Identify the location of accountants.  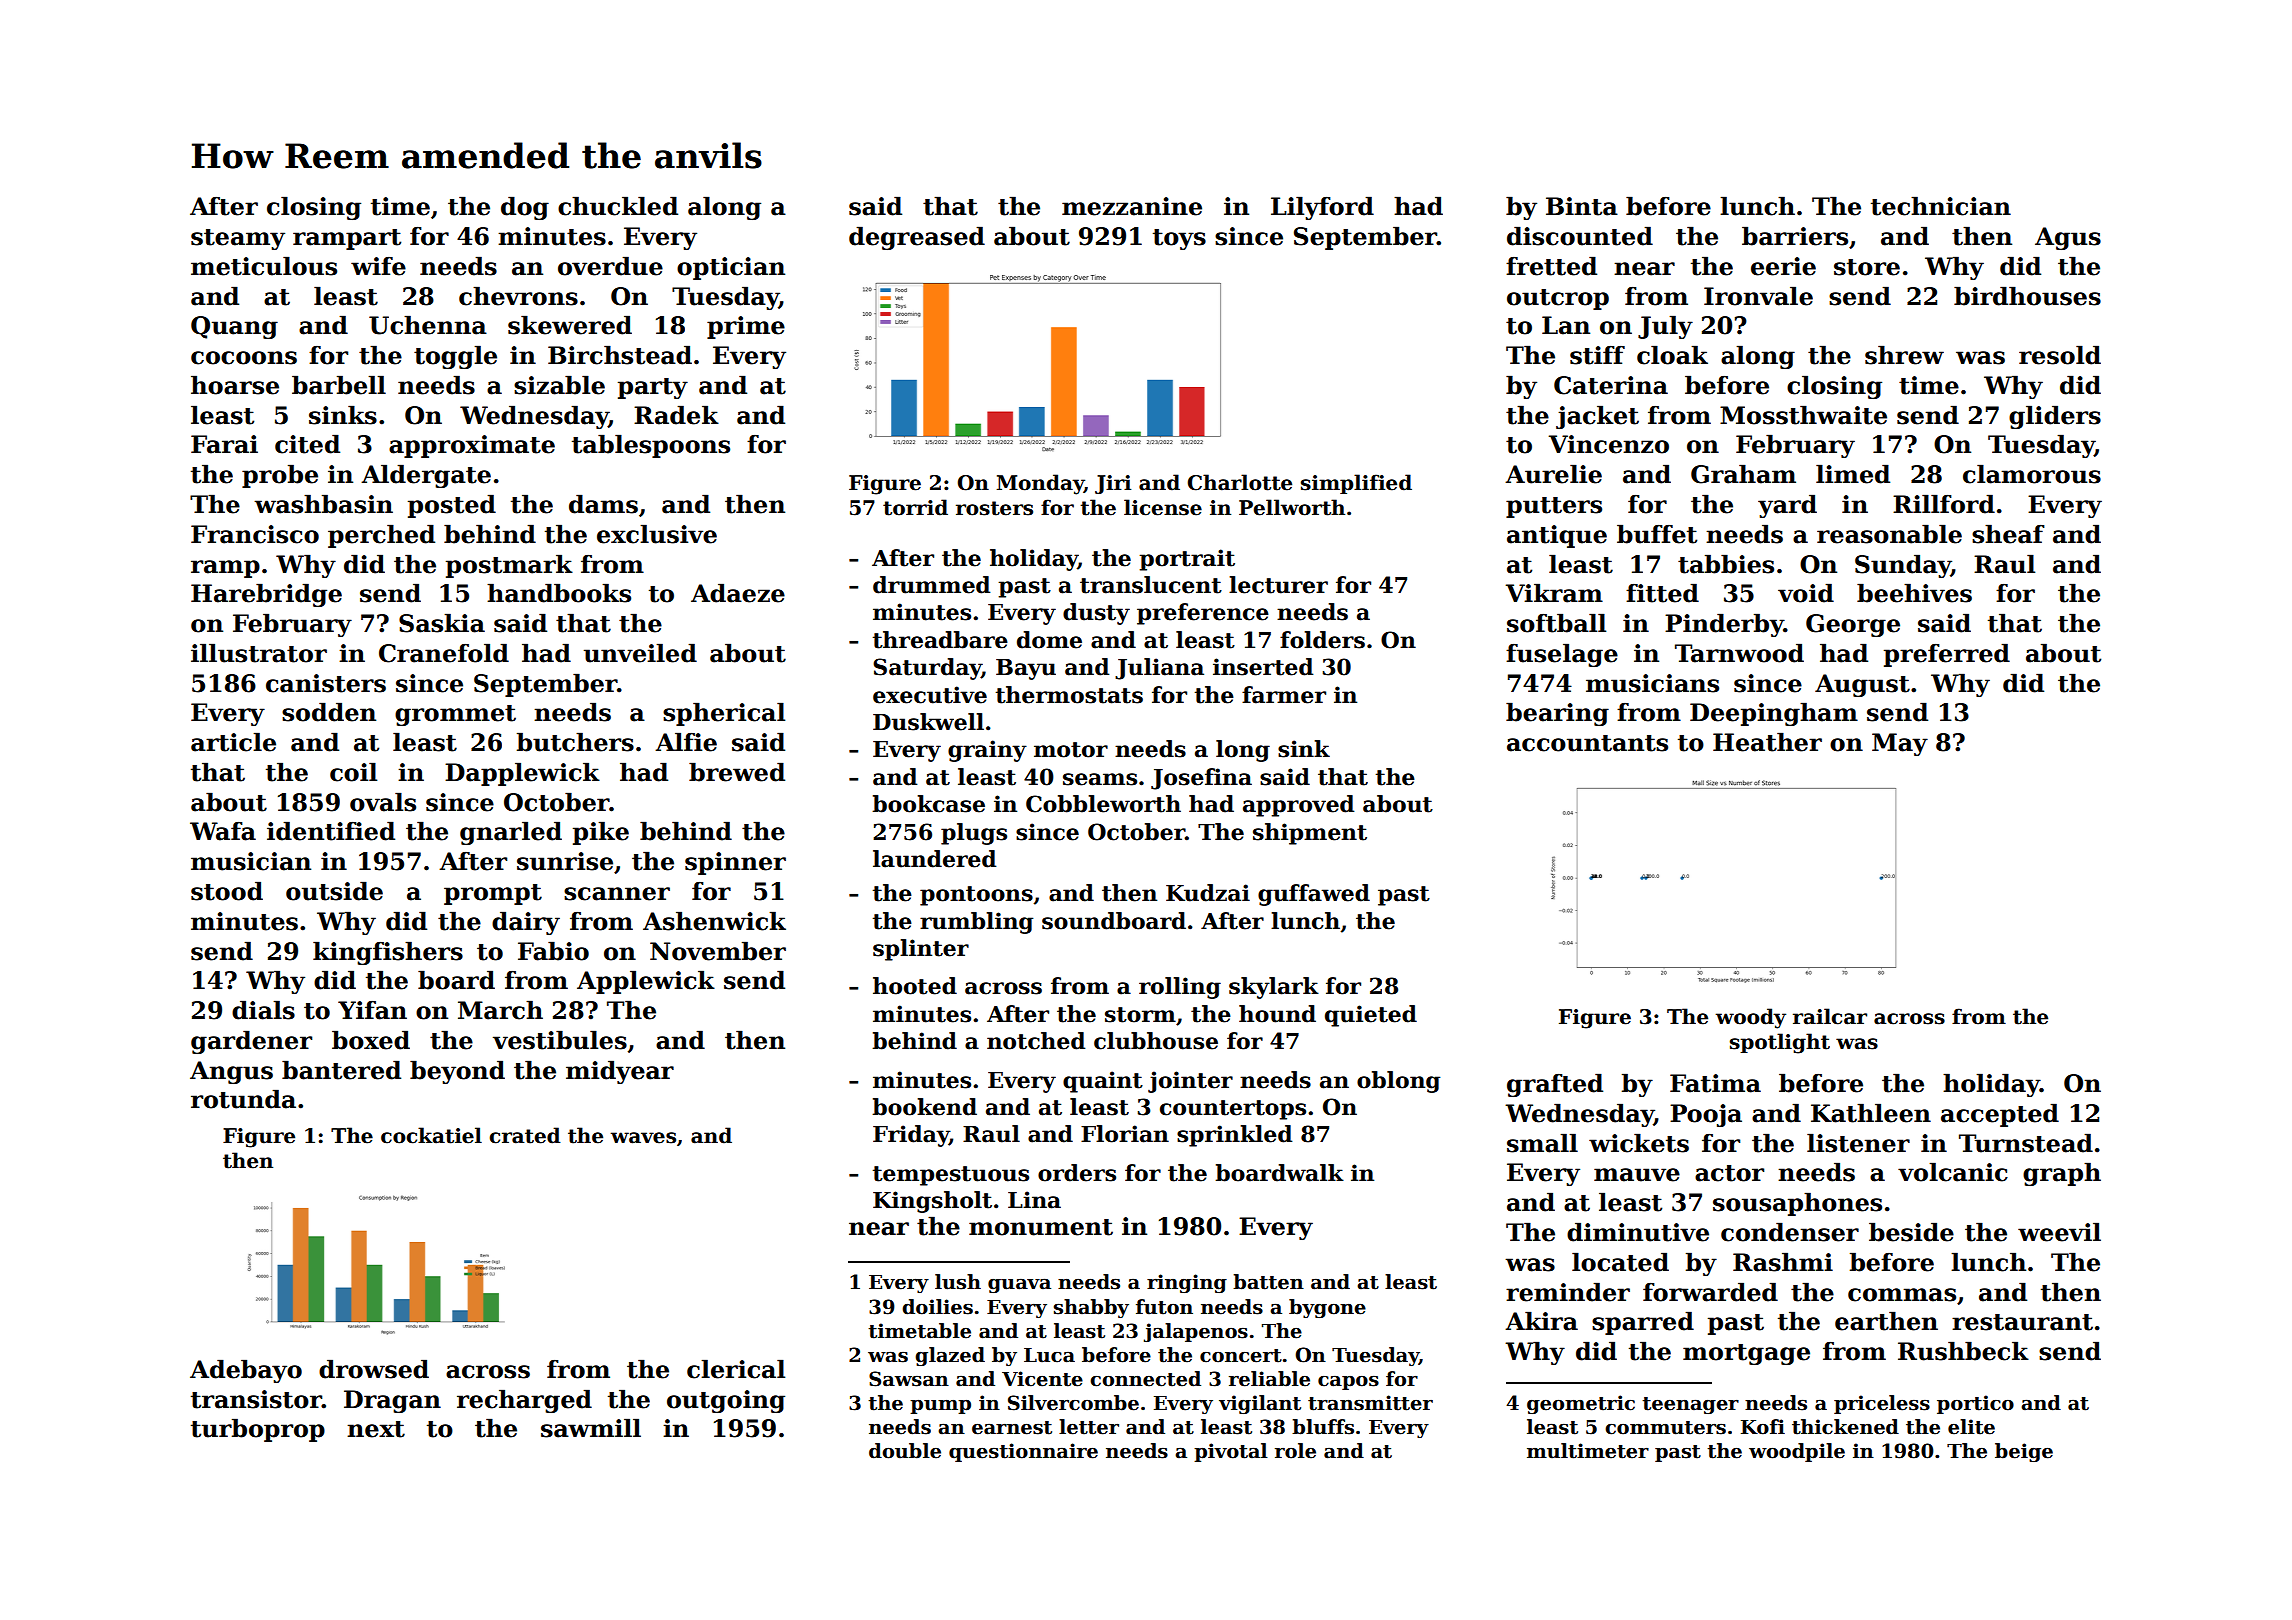
(1587, 743).
